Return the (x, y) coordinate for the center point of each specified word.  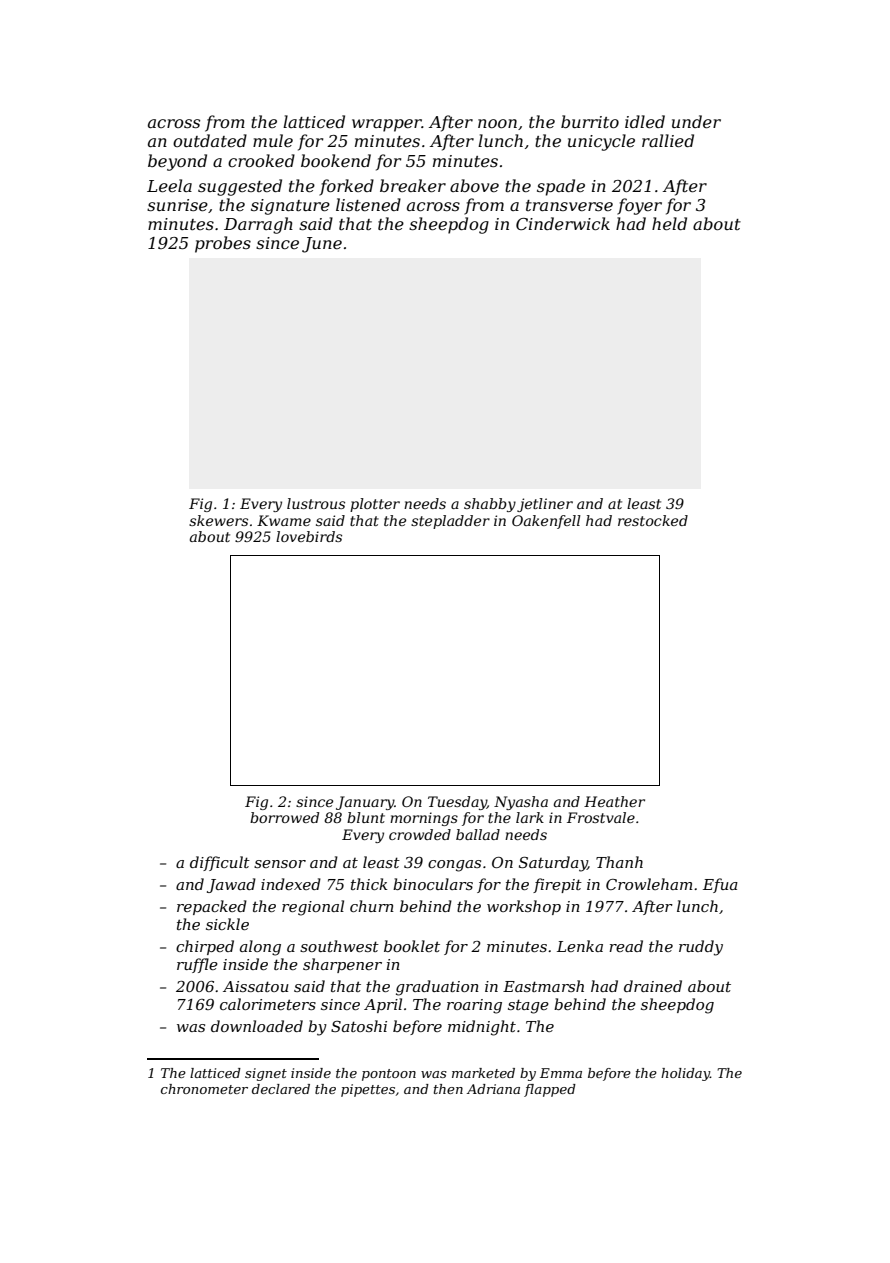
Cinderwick (563, 223)
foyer (639, 206)
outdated (210, 140)
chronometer (204, 1089)
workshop (524, 907)
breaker (413, 185)
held (669, 223)
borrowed (284, 817)
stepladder (450, 522)
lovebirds (309, 536)
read (626, 946)
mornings (424, 819)
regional (313, 908)
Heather (614, 801)
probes (223, 244)
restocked (653, 520)
